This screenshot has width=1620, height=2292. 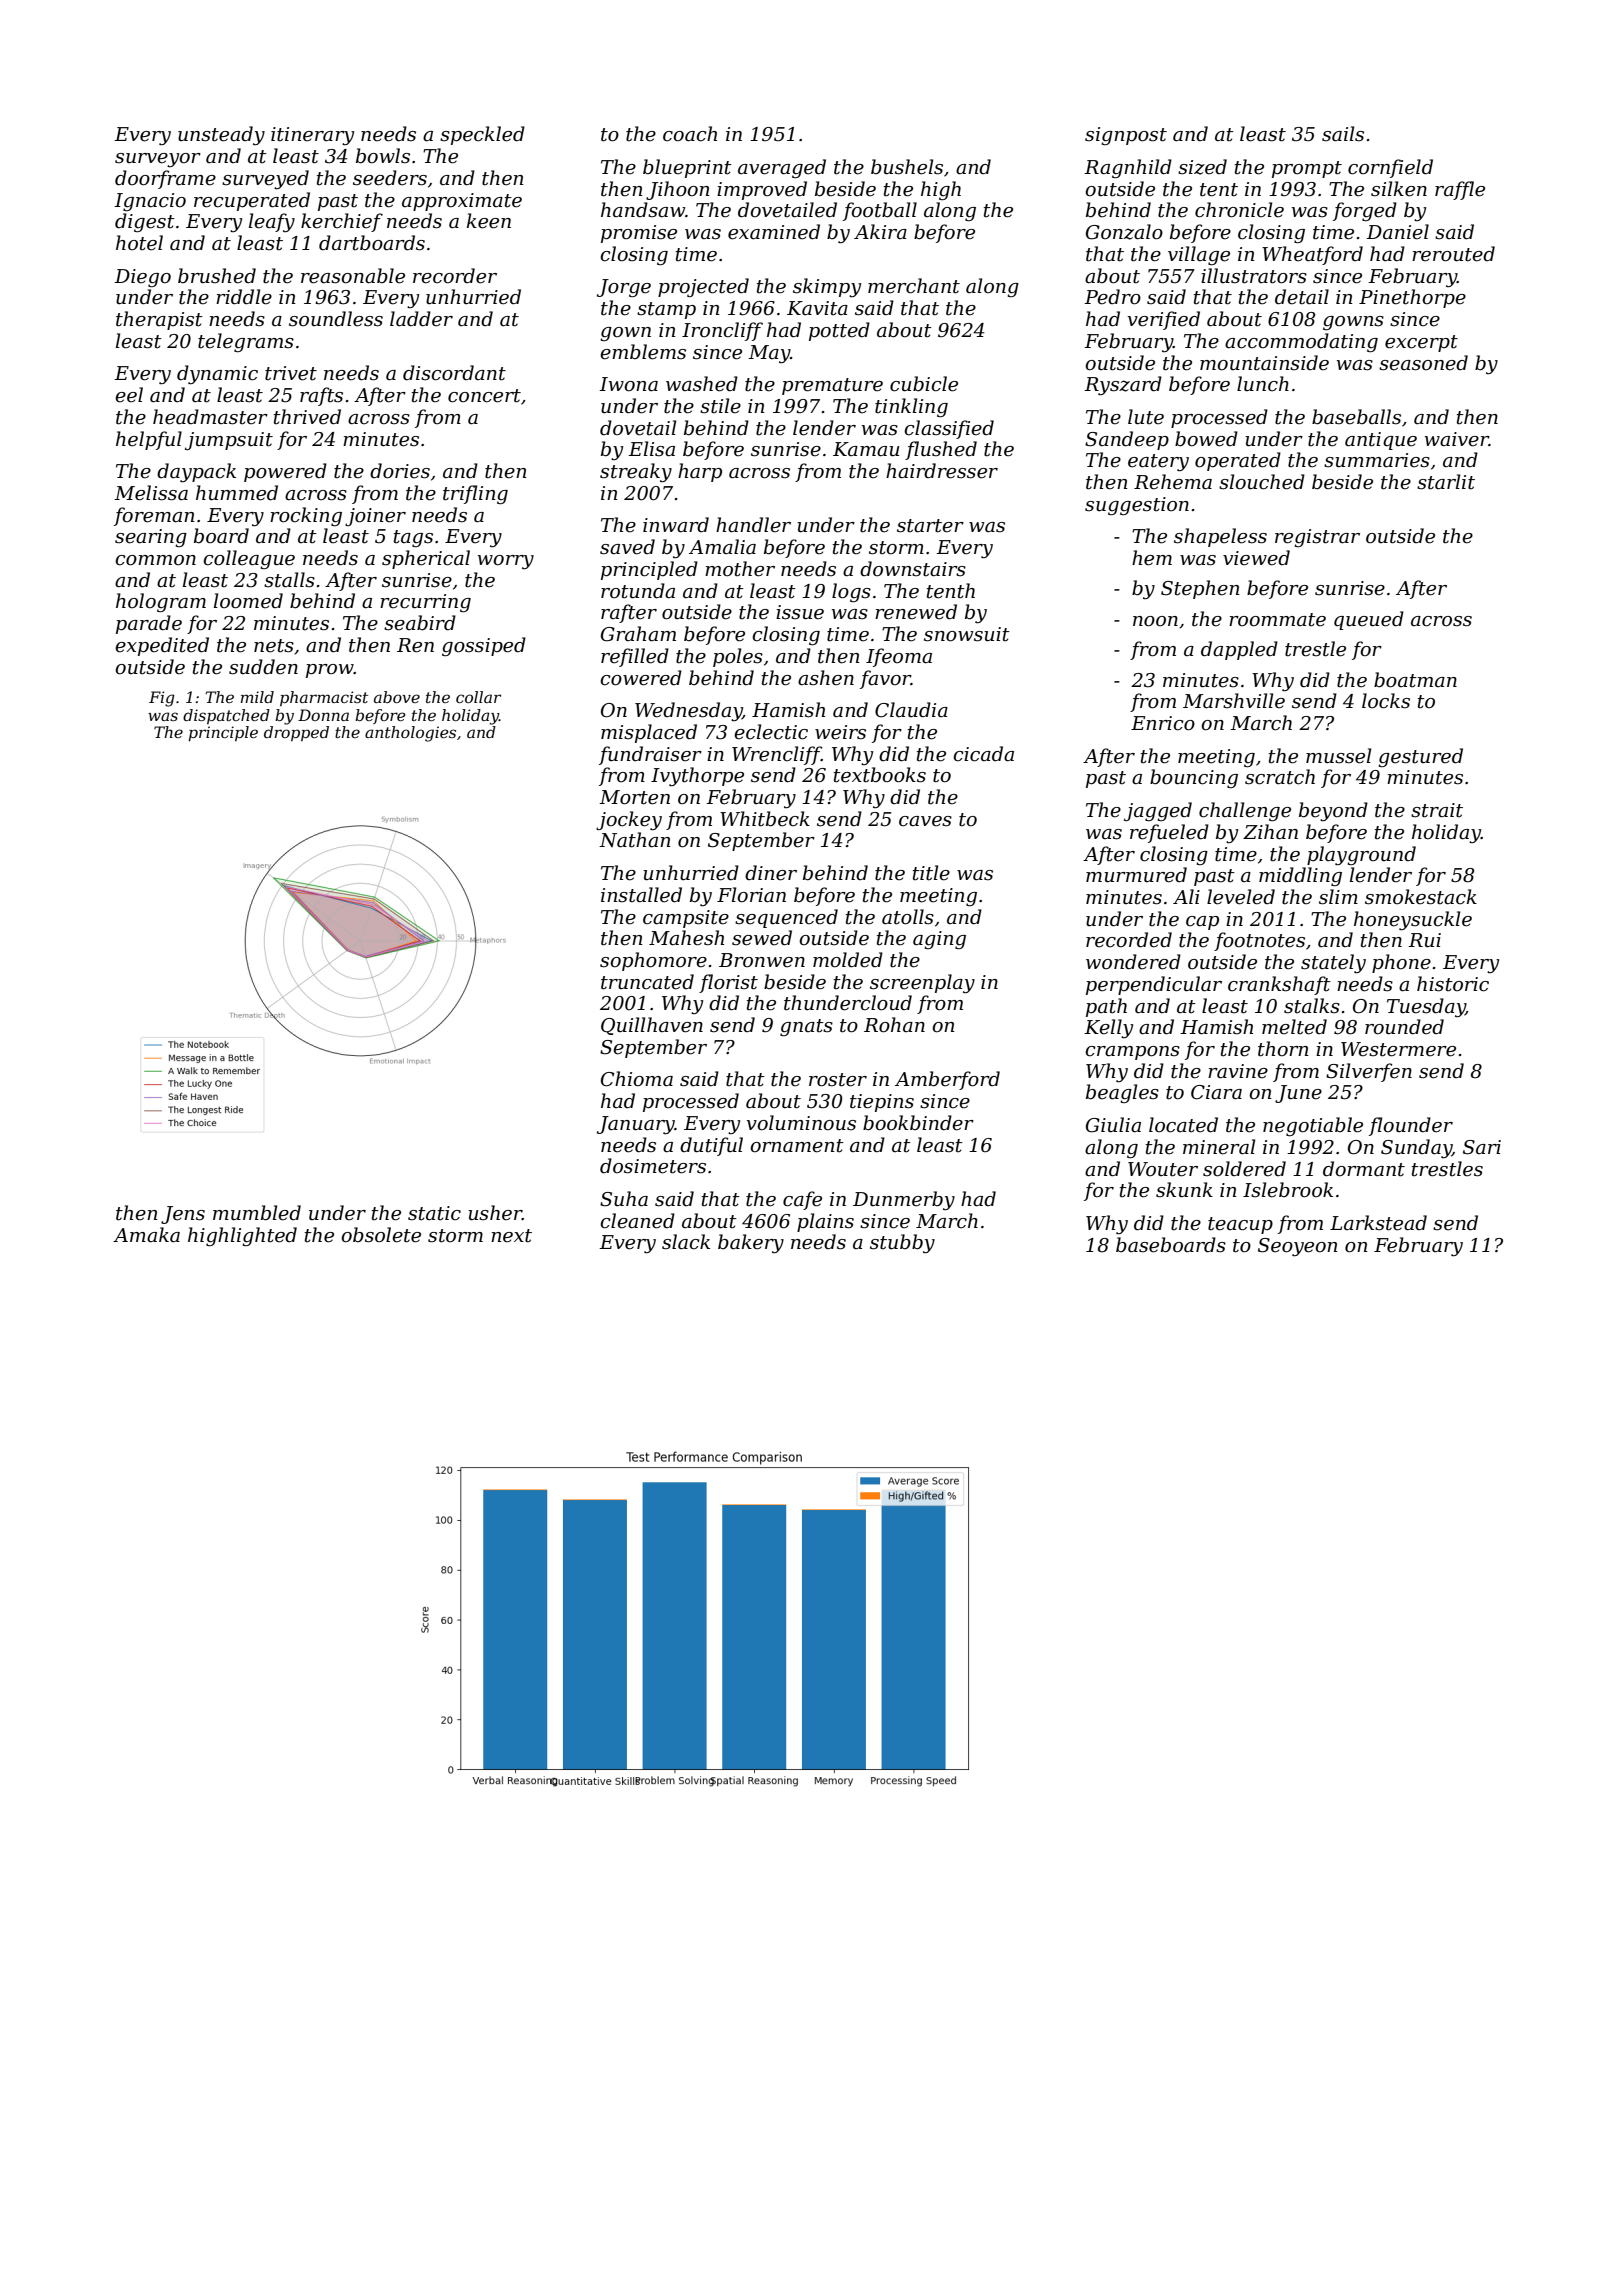 What do you see at coordinates (381, 1235) in the screenshot?
I see `obsolete` at bounding box center [381, 1235].
